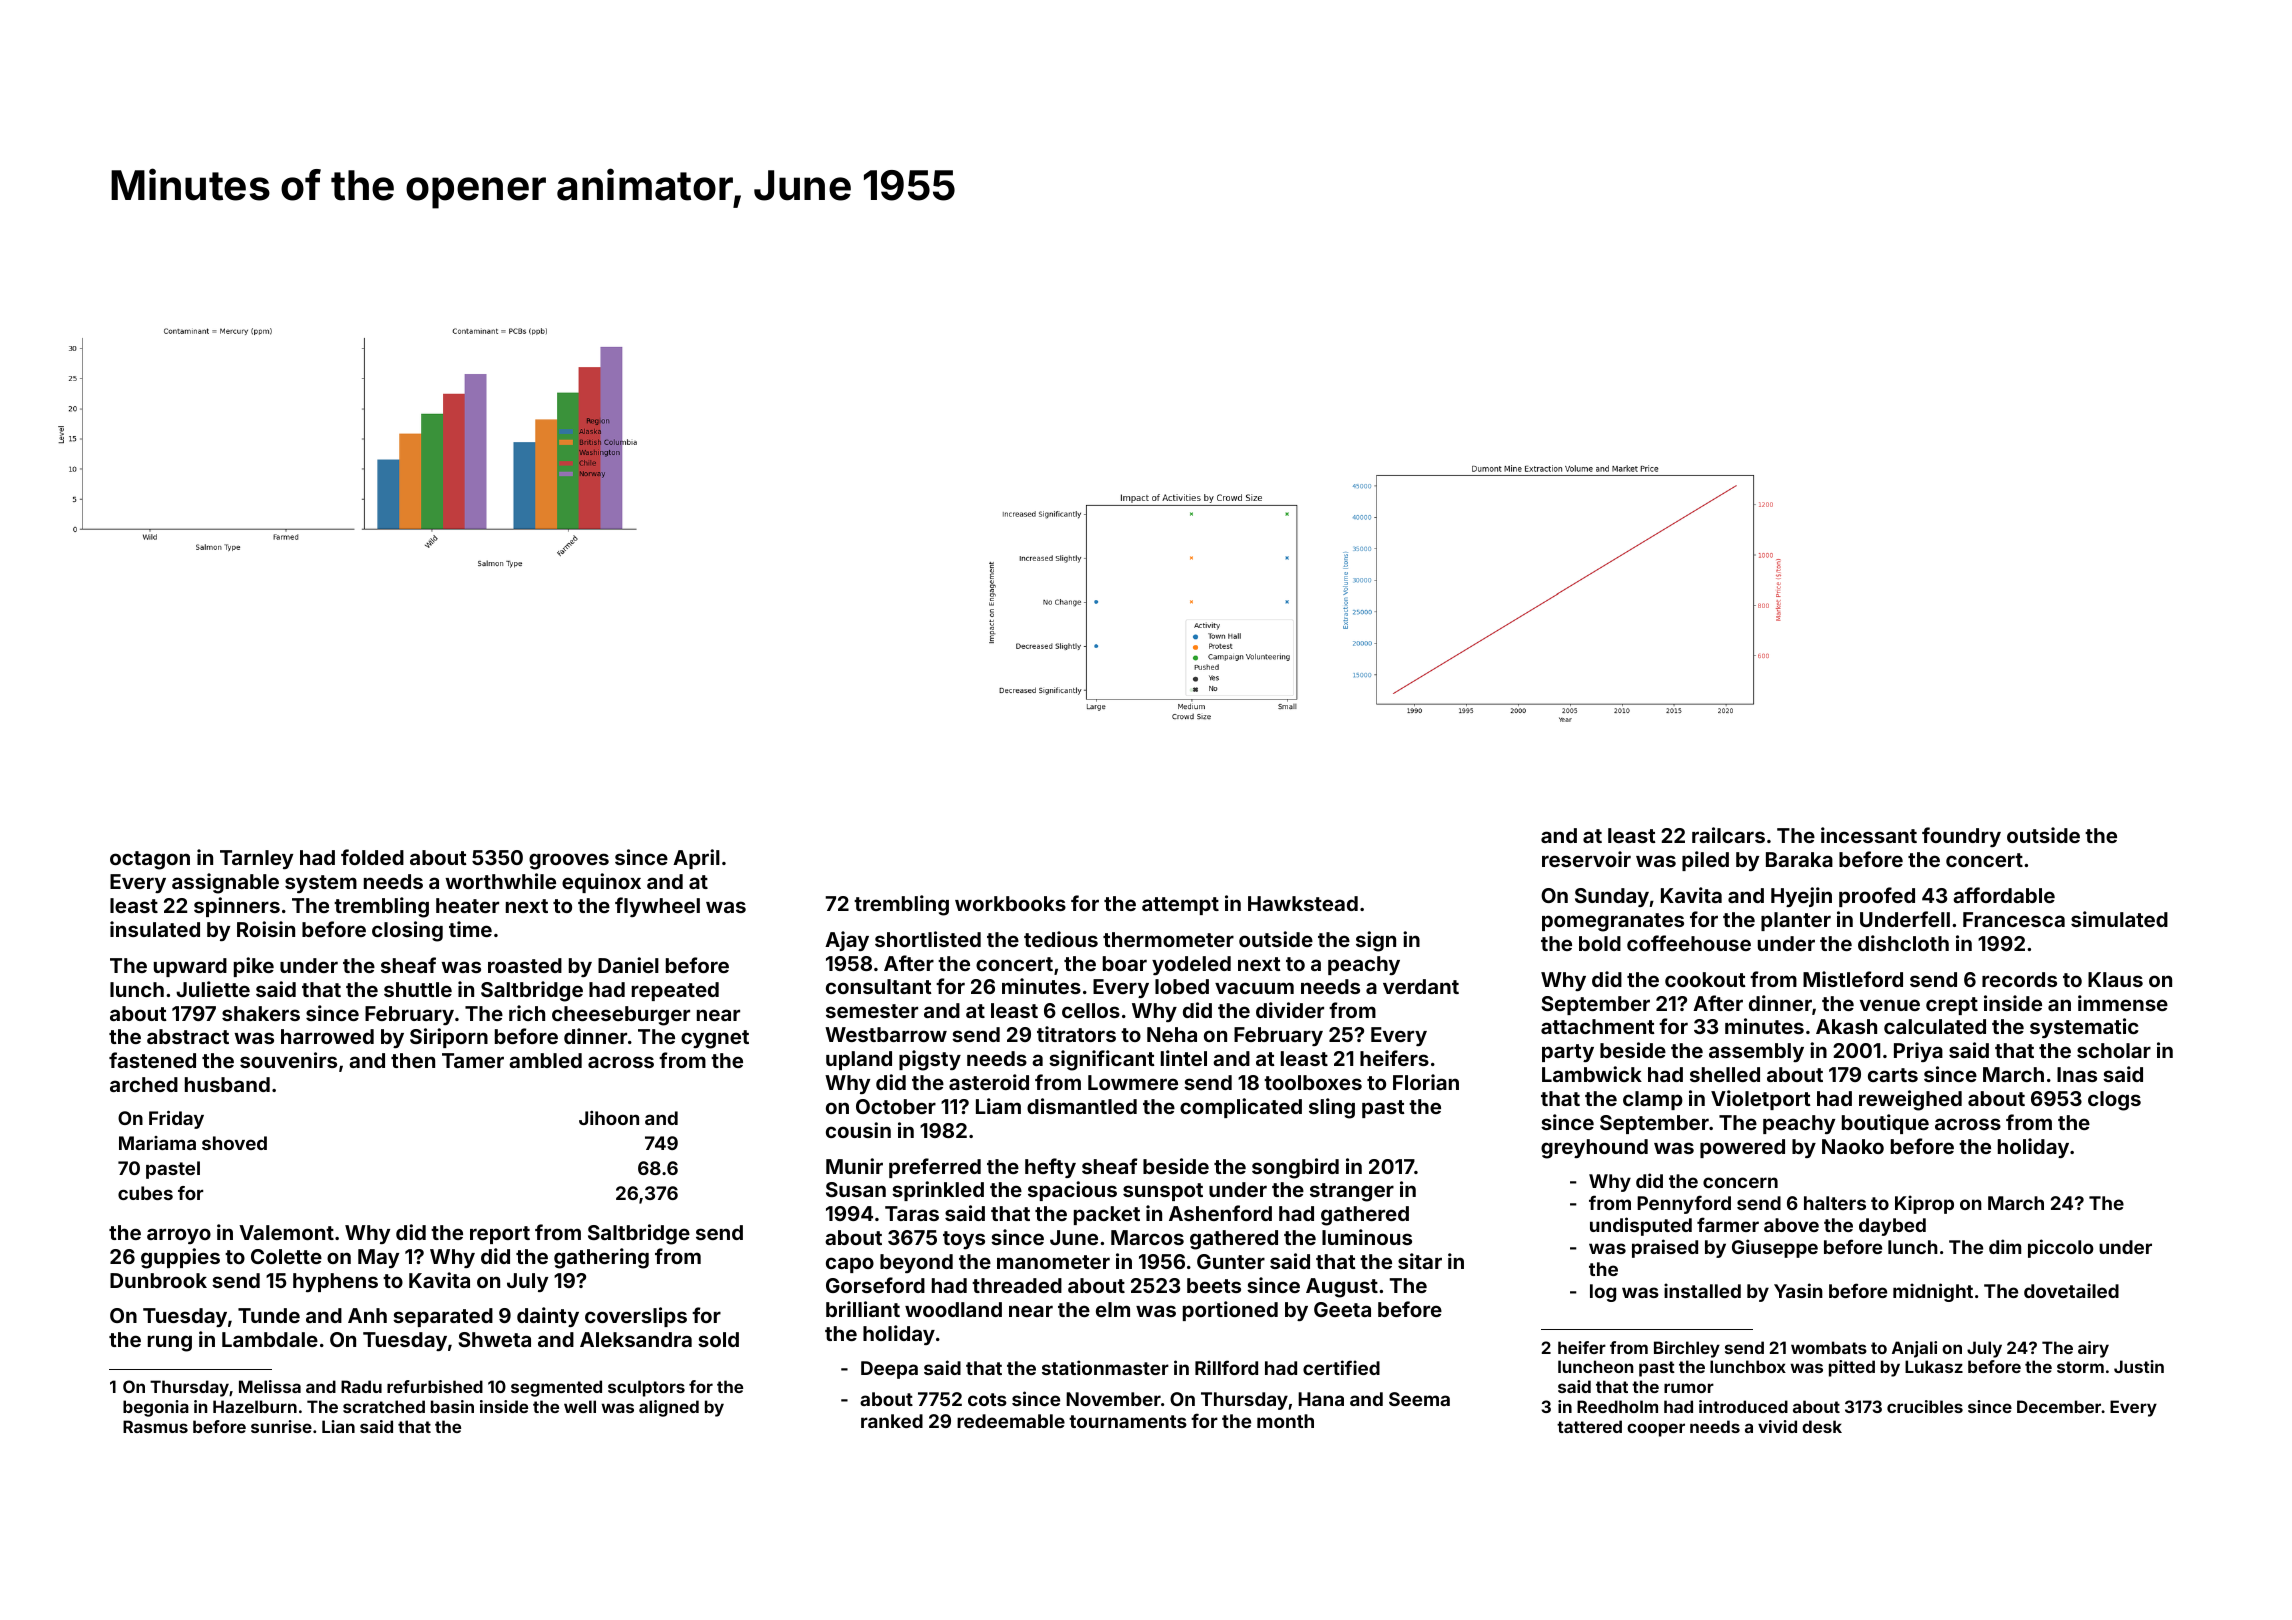  I want to click on foundry, so click(1961, 837).
